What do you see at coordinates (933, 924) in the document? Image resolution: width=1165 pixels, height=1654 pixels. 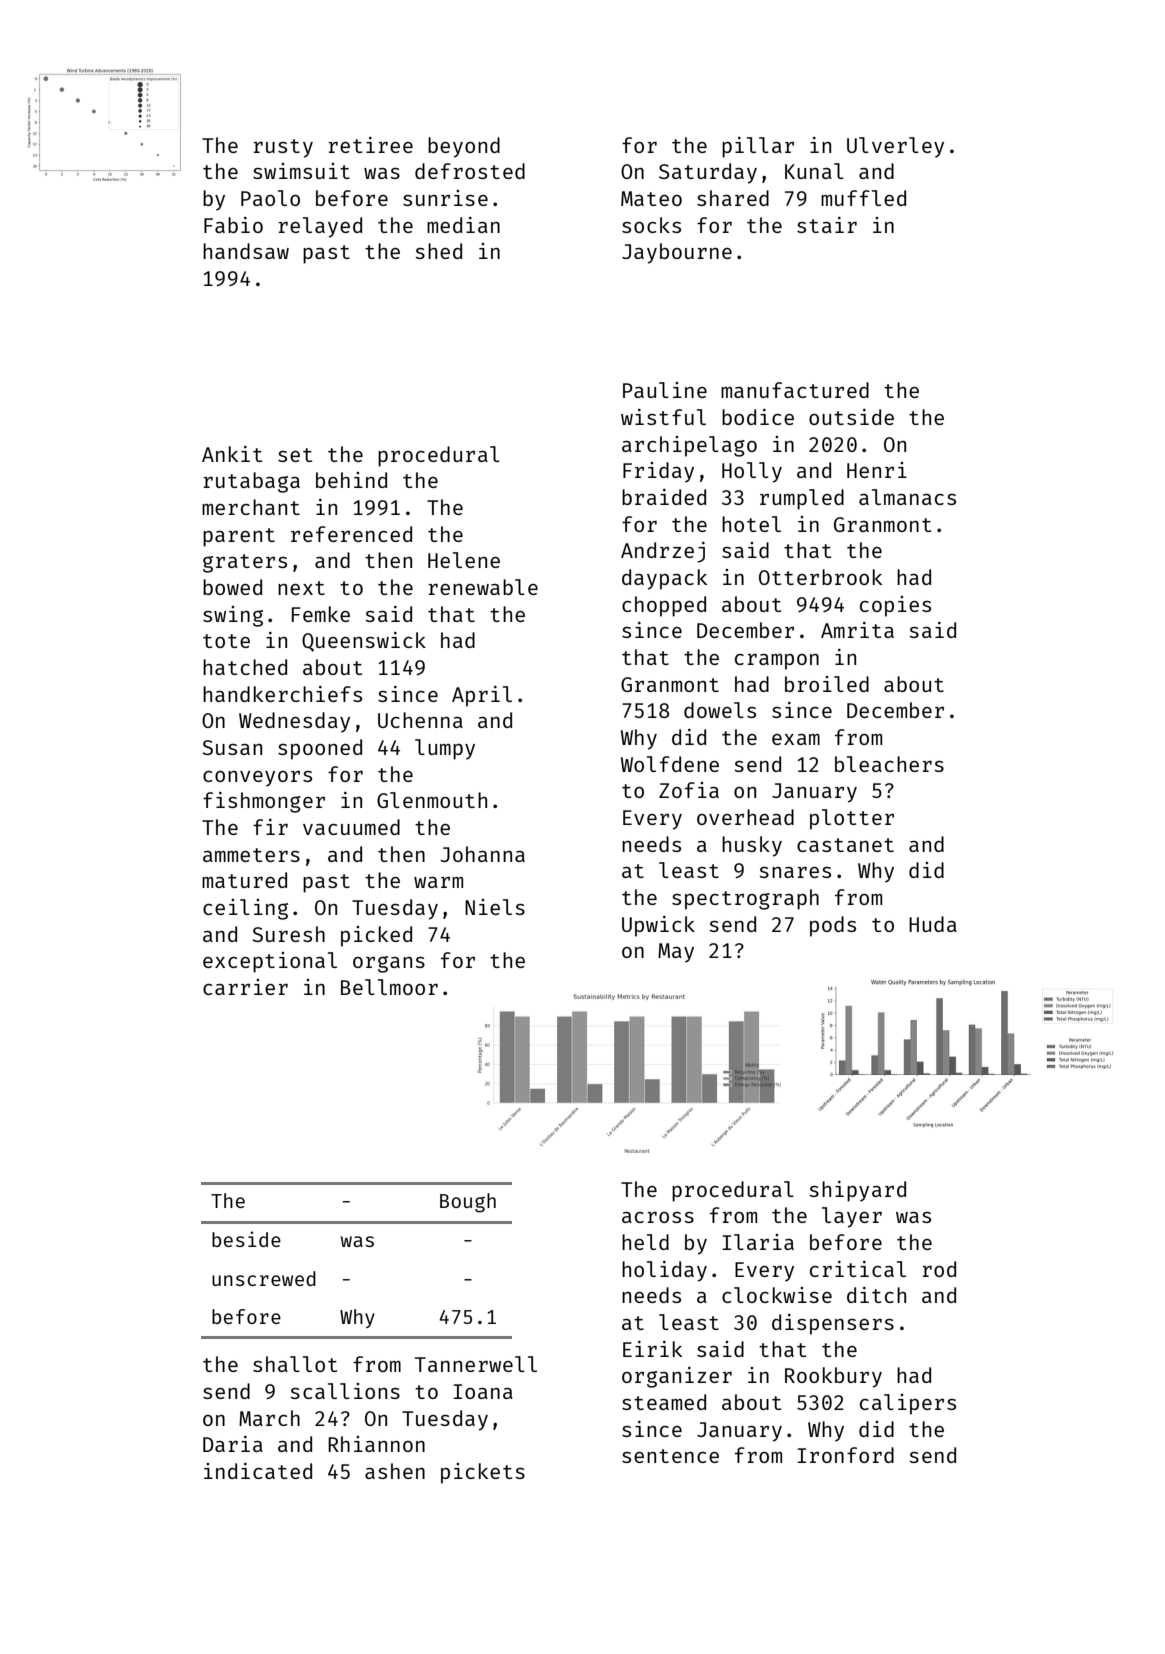 I see `Huda` at bounding box center [933, 924].
